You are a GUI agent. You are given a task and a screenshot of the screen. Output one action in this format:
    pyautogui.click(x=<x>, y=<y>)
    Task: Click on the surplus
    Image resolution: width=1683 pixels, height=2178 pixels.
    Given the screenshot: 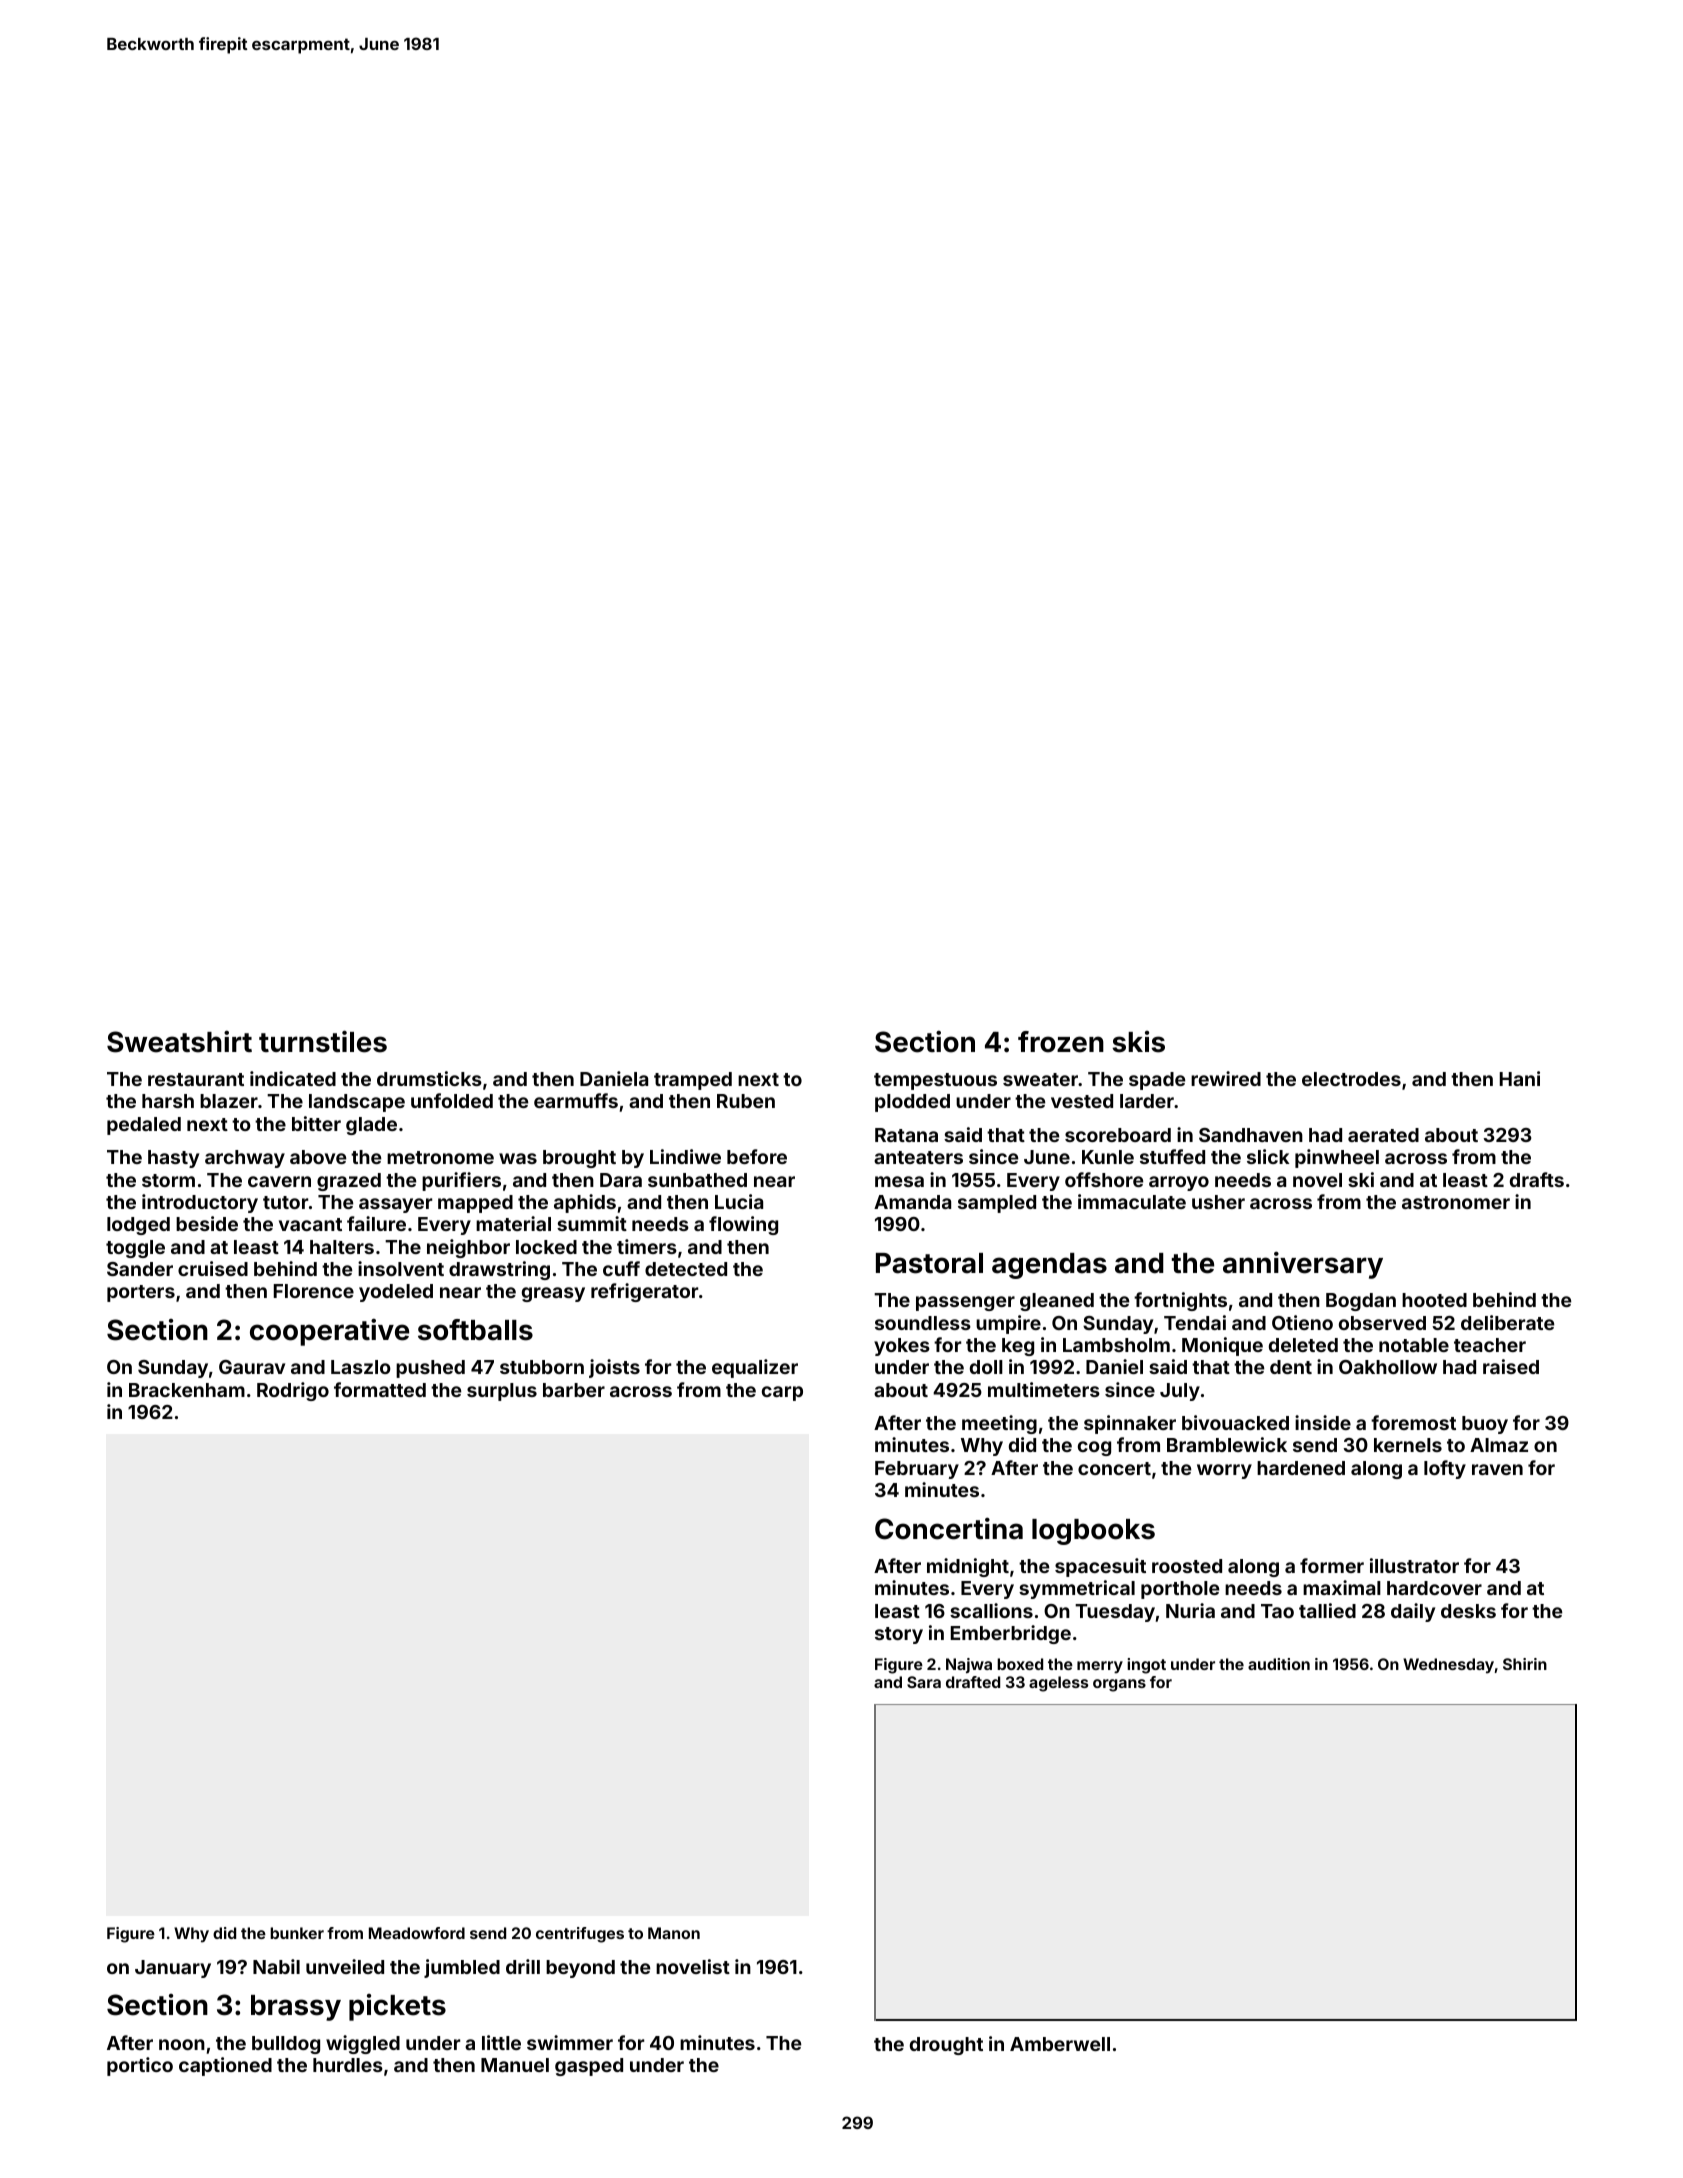 What is the action you would take?
    pyautogui.click(x=502, y=1392)
